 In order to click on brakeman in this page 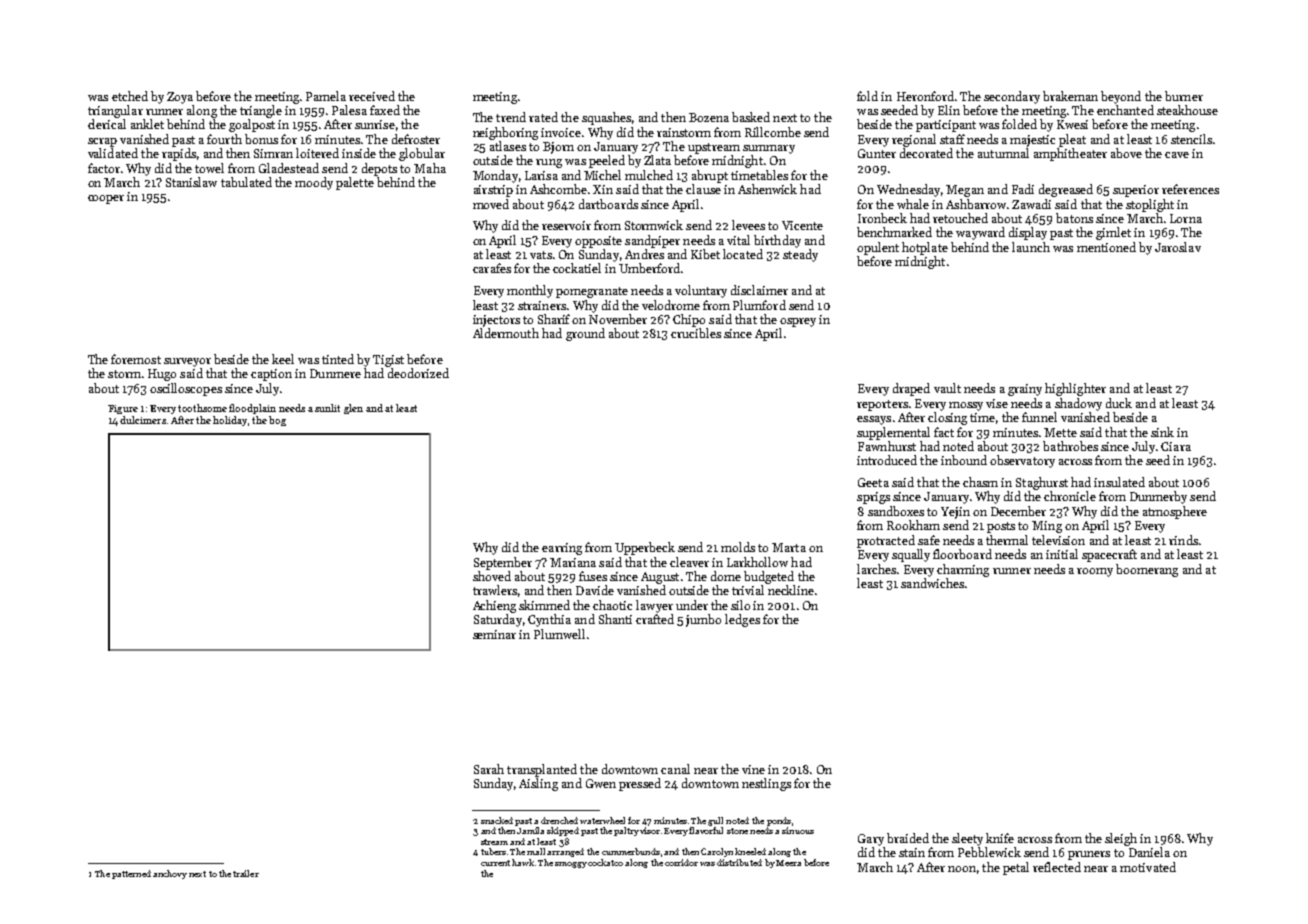, I will do `click(1070, 96)`.
